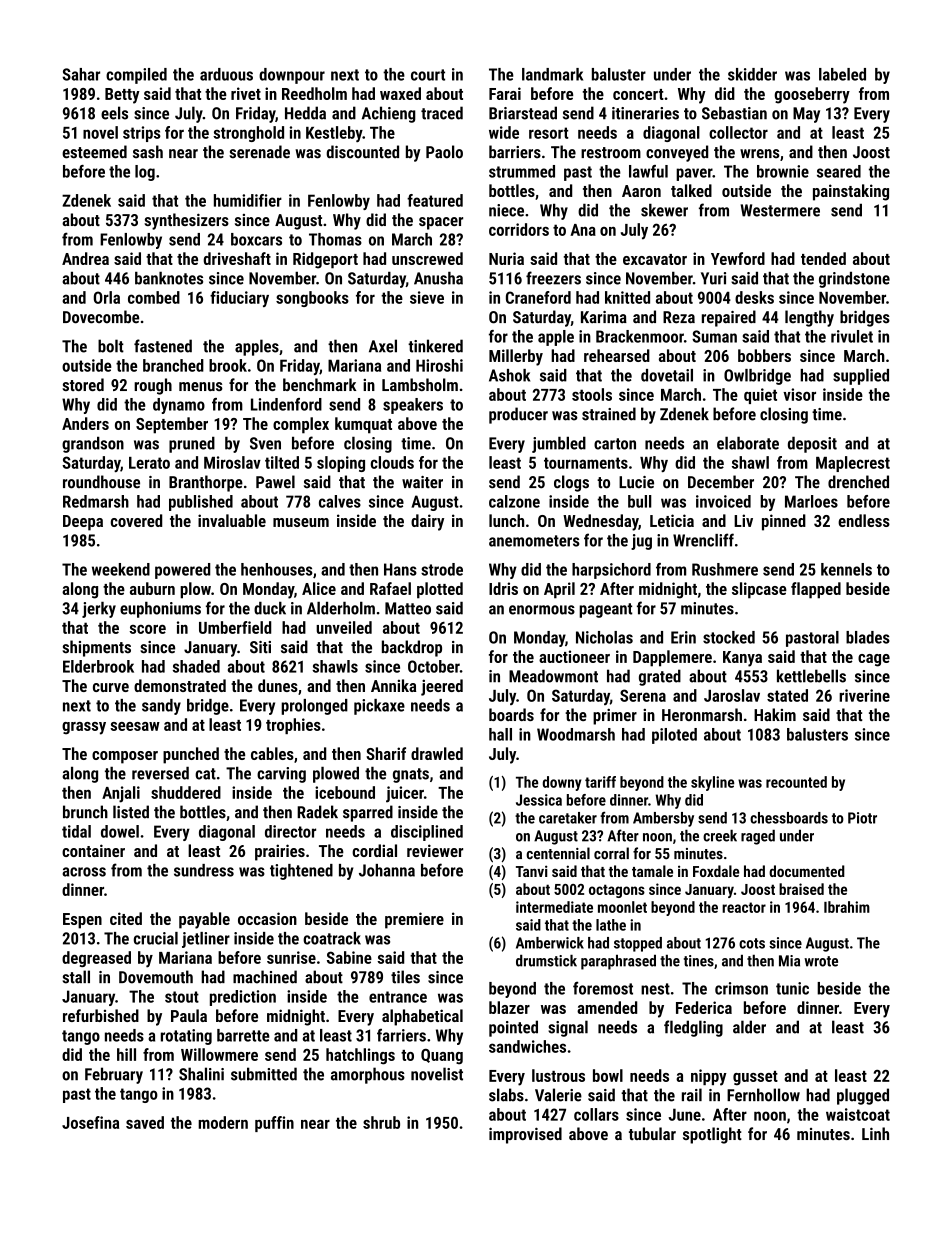  What do you see at coordinates (243, 998) in the page?
I see `prediction` at bounding box center [243, 998].
